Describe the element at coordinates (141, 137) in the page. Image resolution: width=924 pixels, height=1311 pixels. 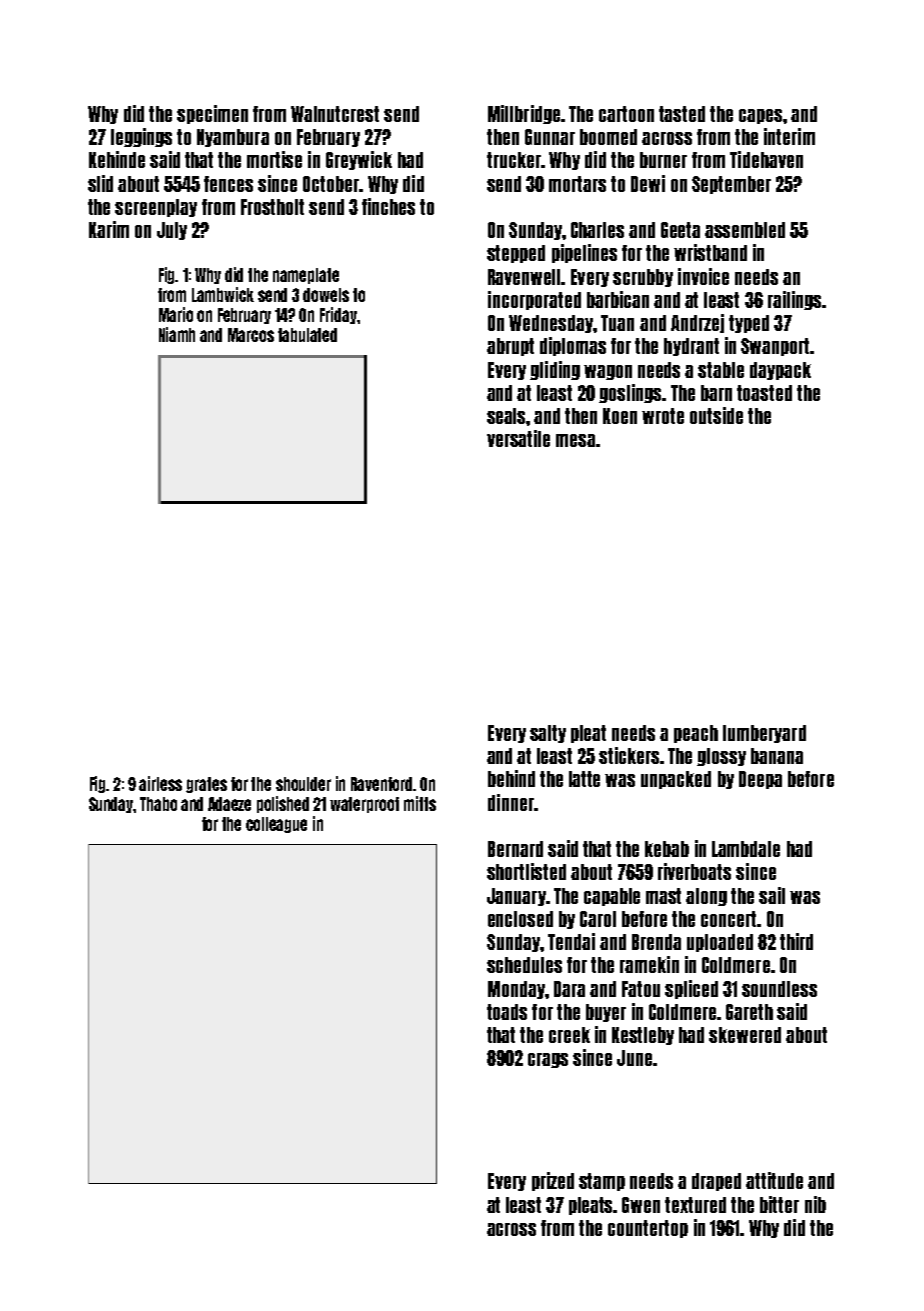
I see `leggings` at that location.
